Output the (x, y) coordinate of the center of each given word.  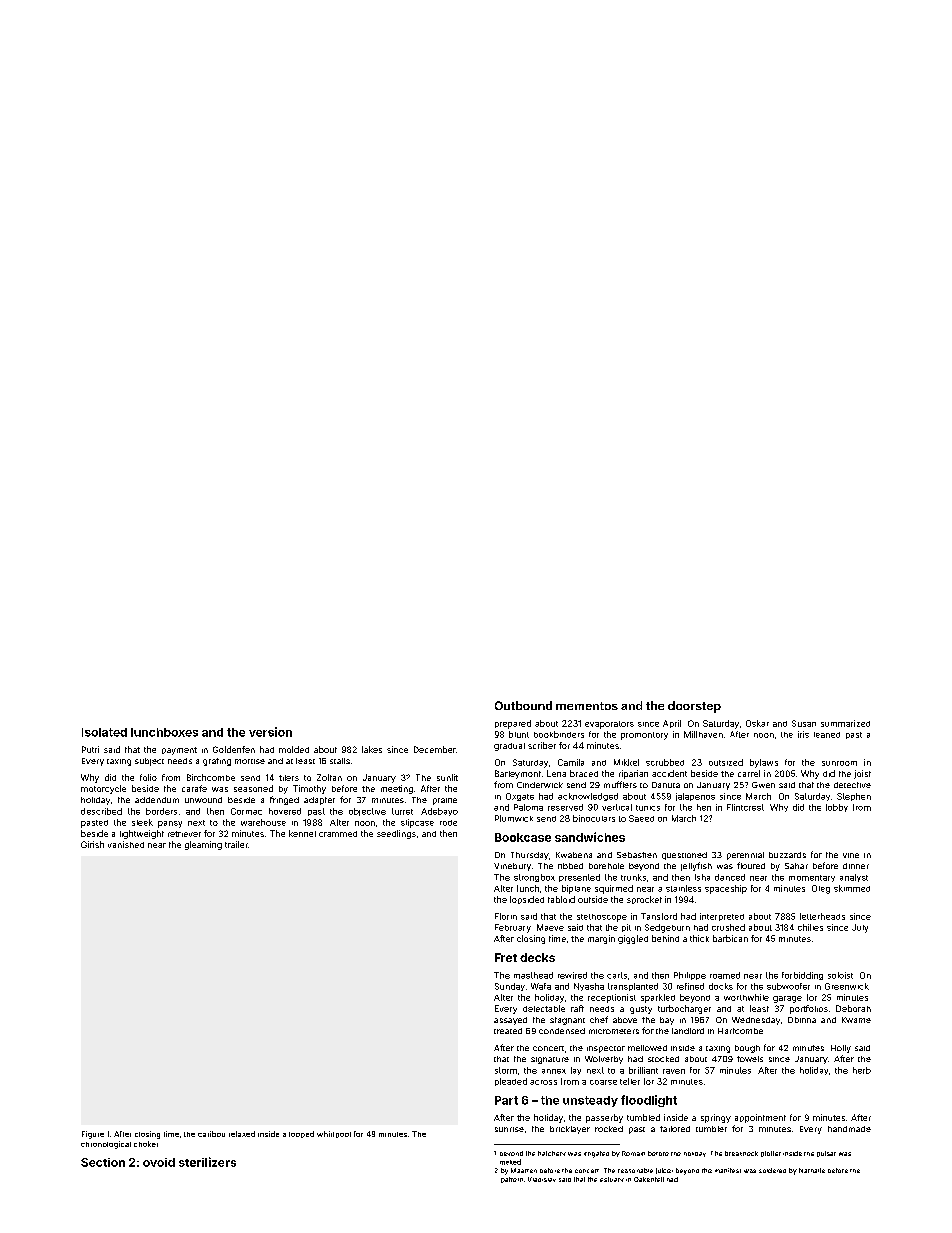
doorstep (694, 707)
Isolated (104, 732)
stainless (683, 888)
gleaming (203, 845)
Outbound (523, 705)
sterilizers (207, 1162)
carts (617, 975)
